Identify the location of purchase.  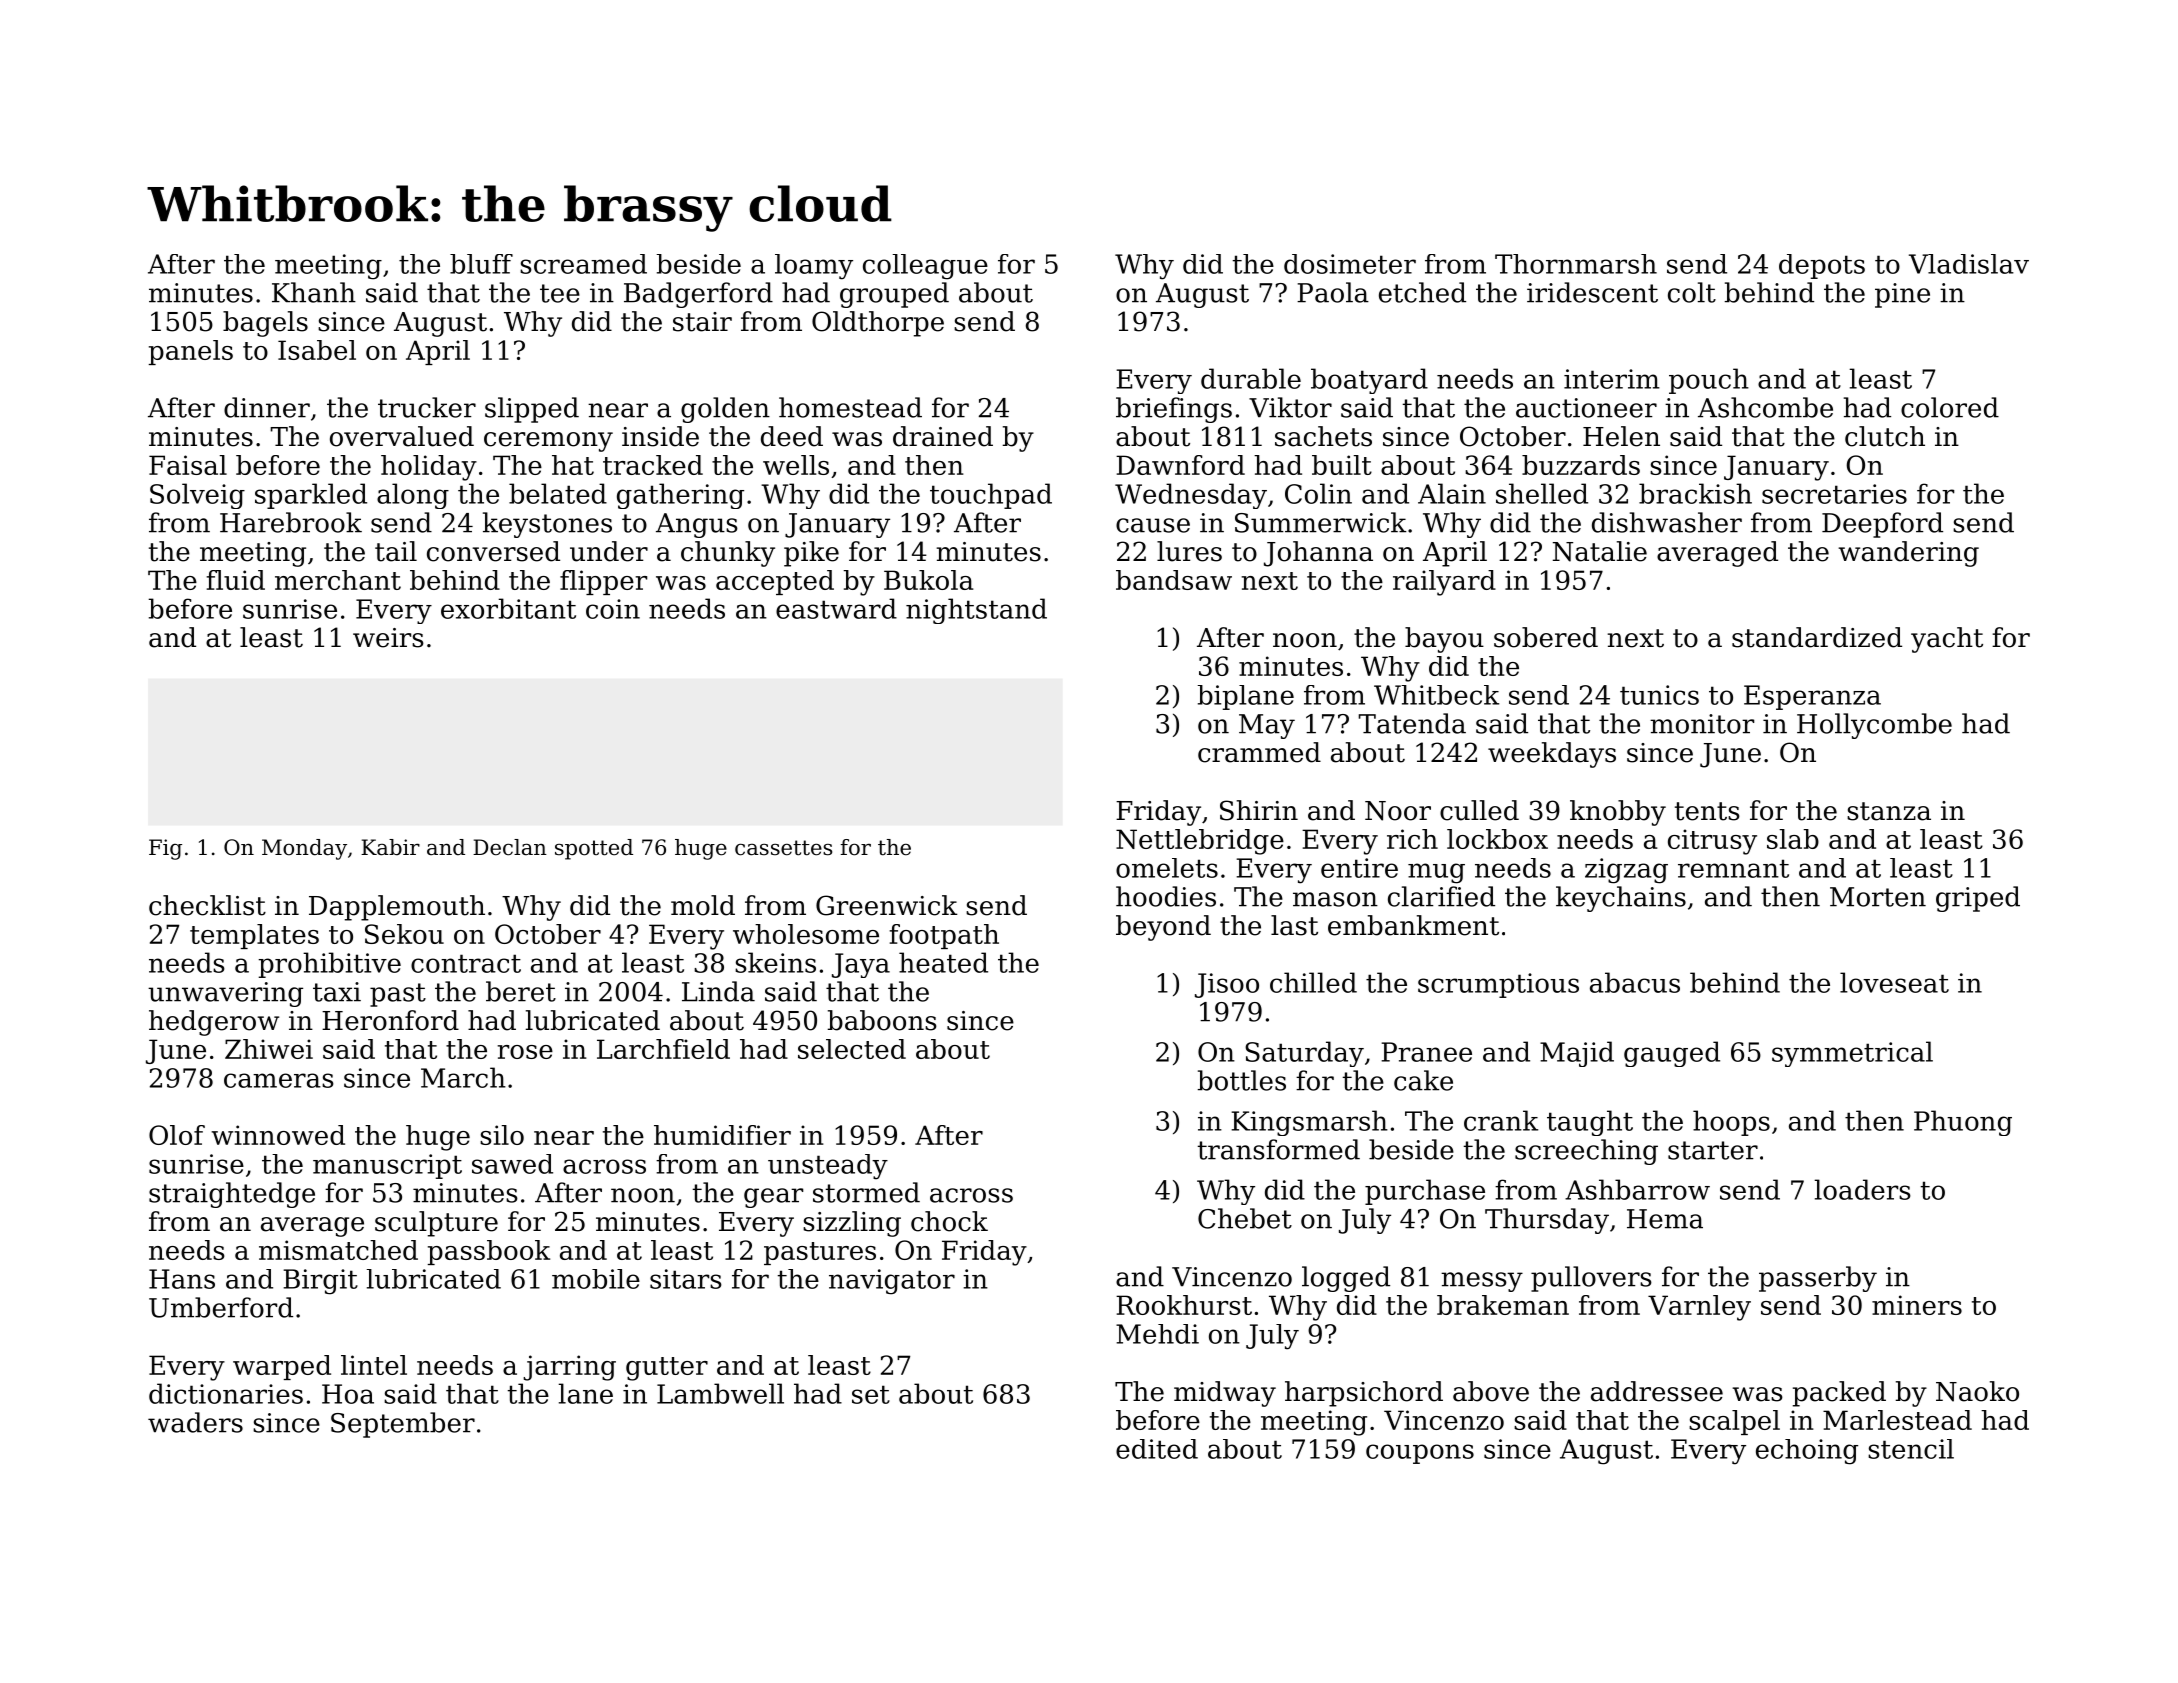
(1425, 1192).
